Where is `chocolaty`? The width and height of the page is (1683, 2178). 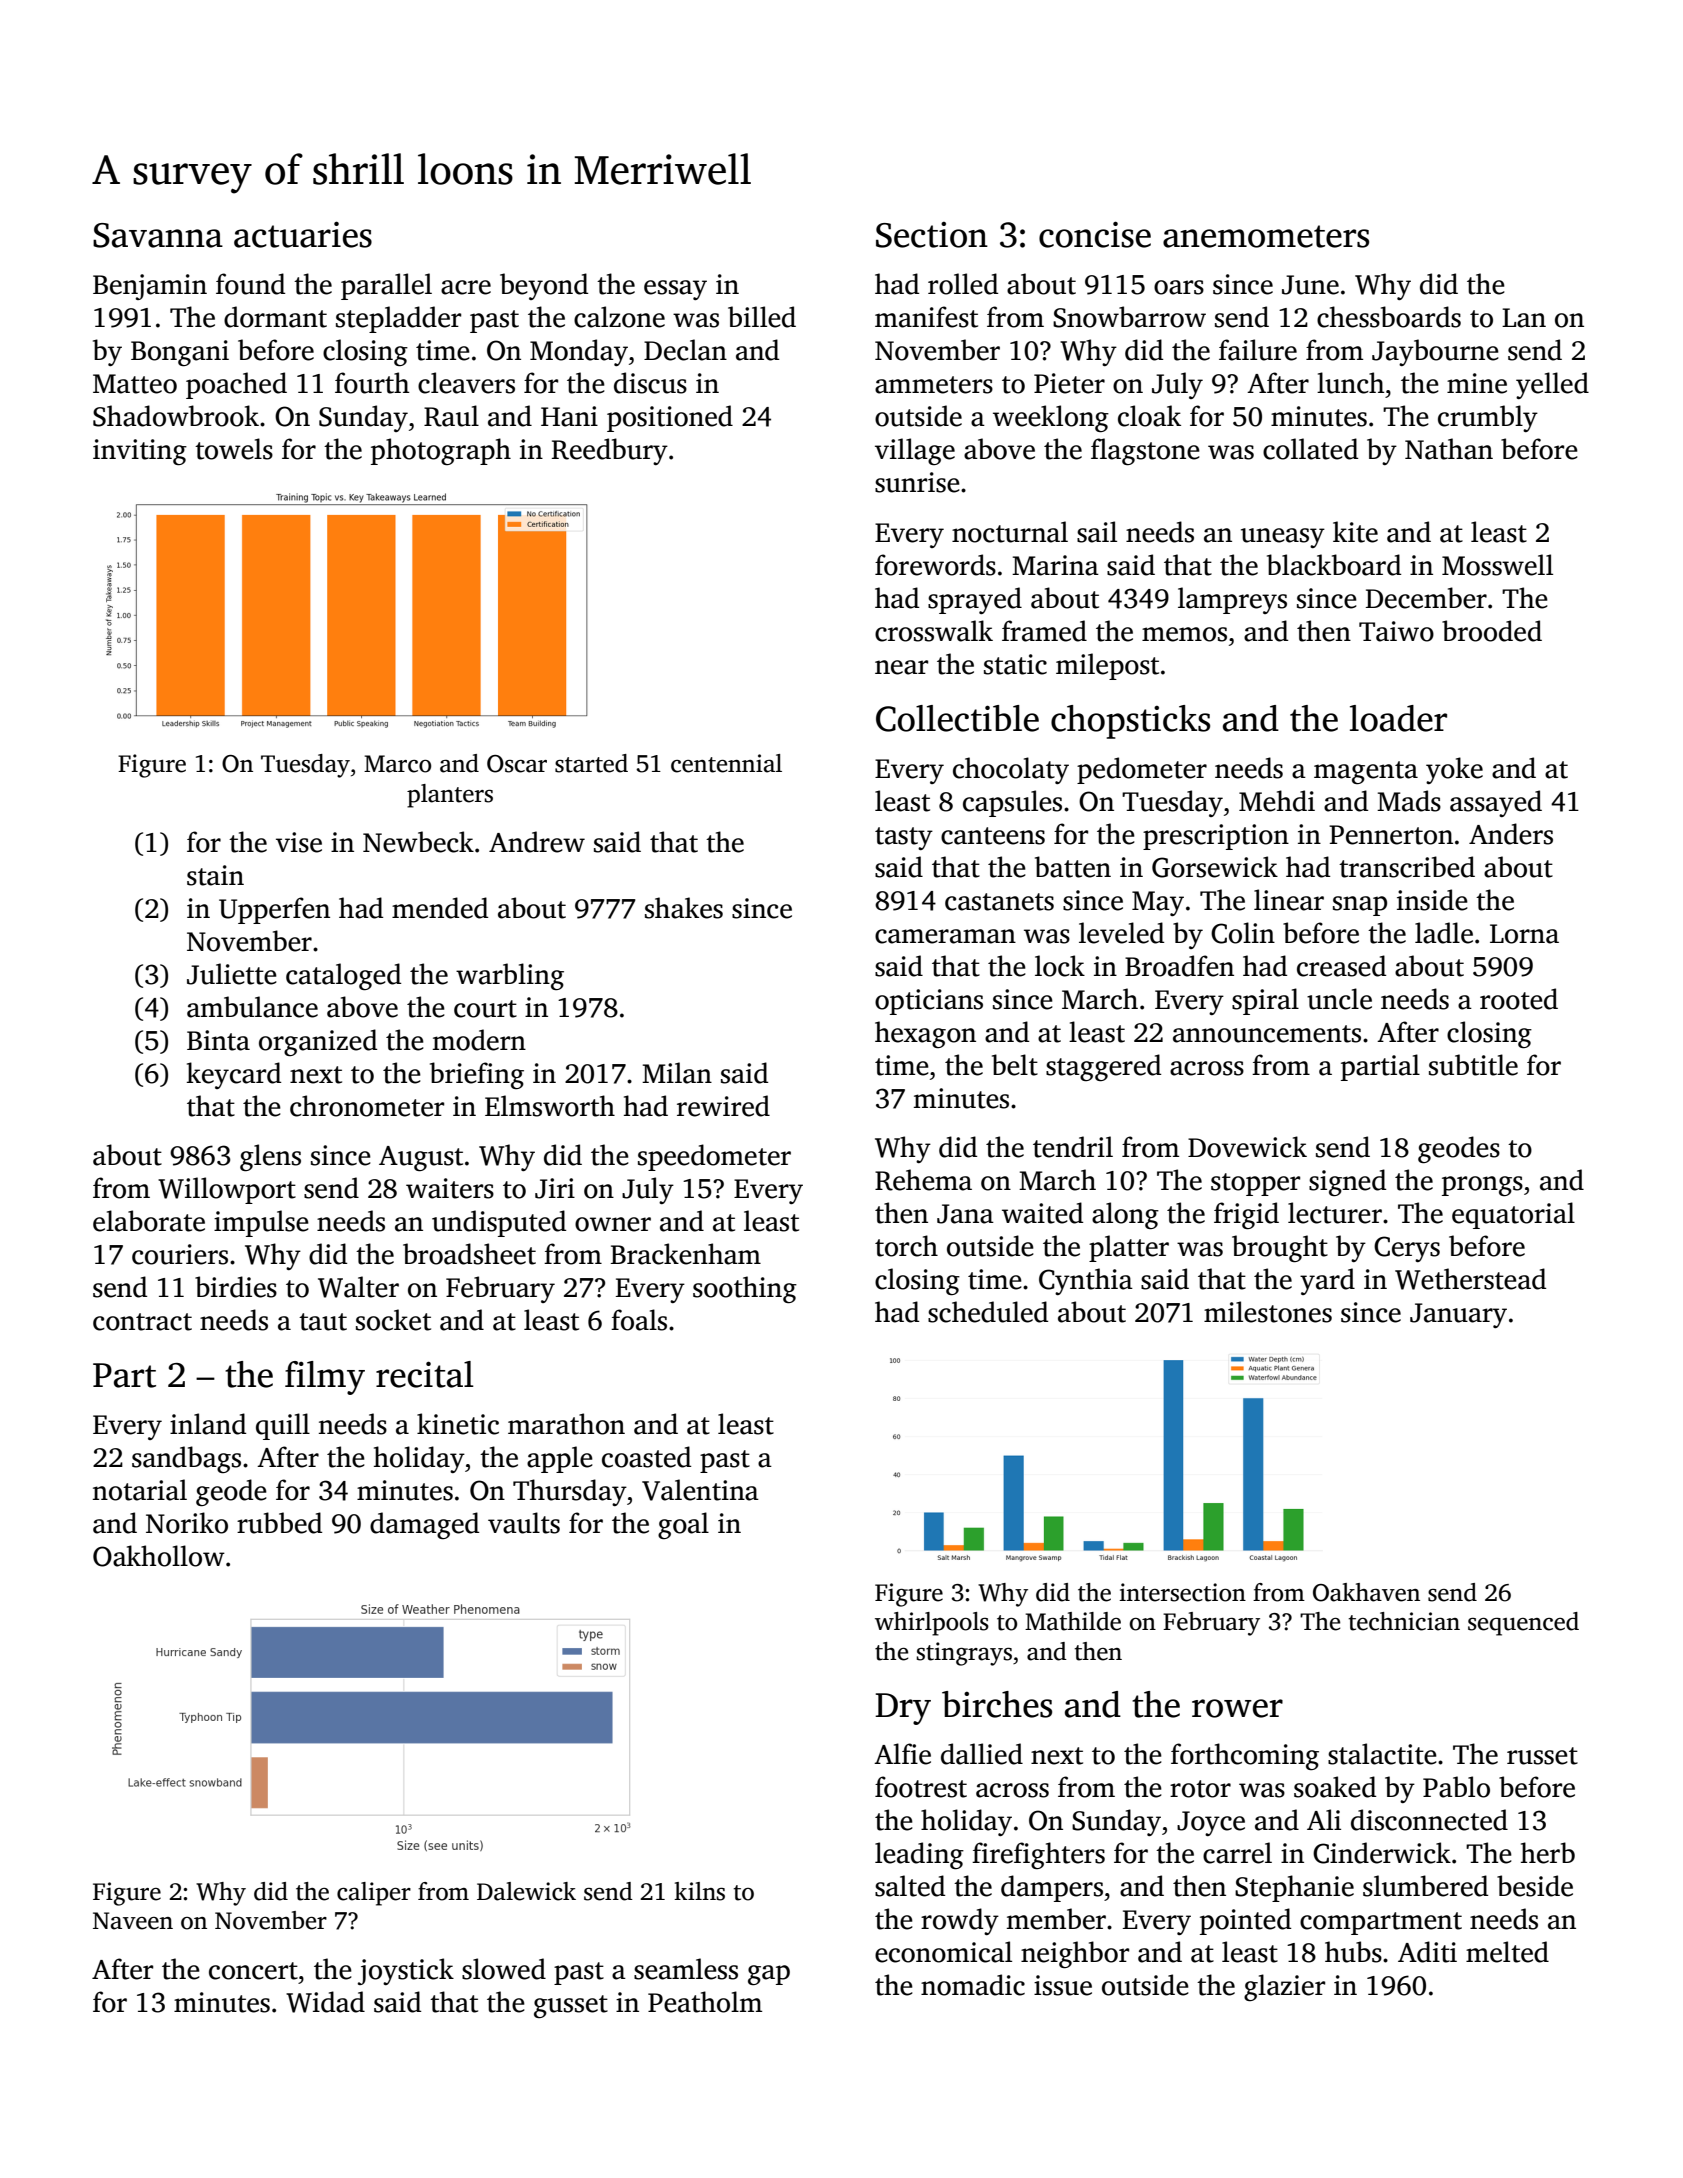 chocolaty is located at coordinates (1011, 770).
